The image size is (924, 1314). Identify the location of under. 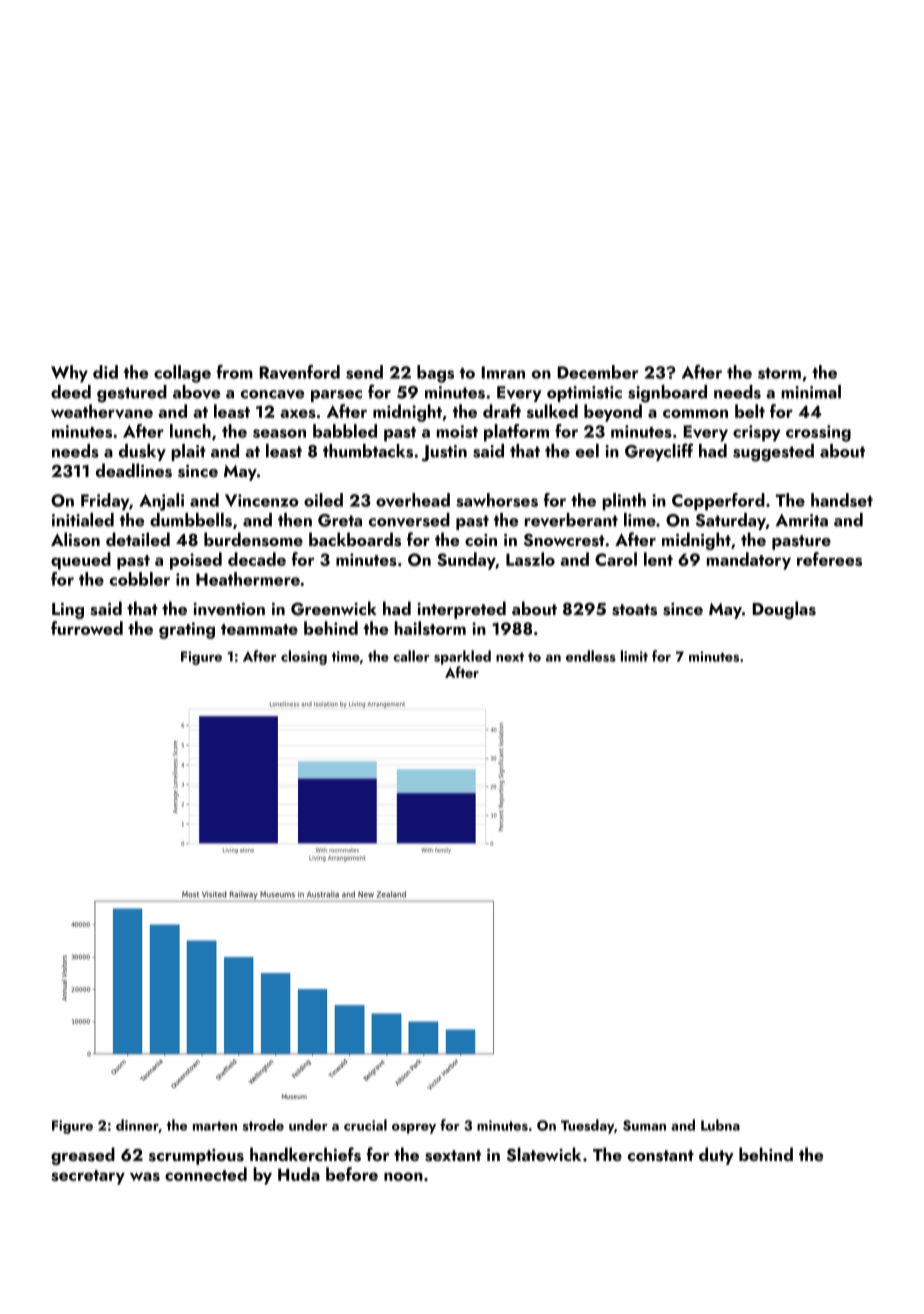
(308, 1125).
